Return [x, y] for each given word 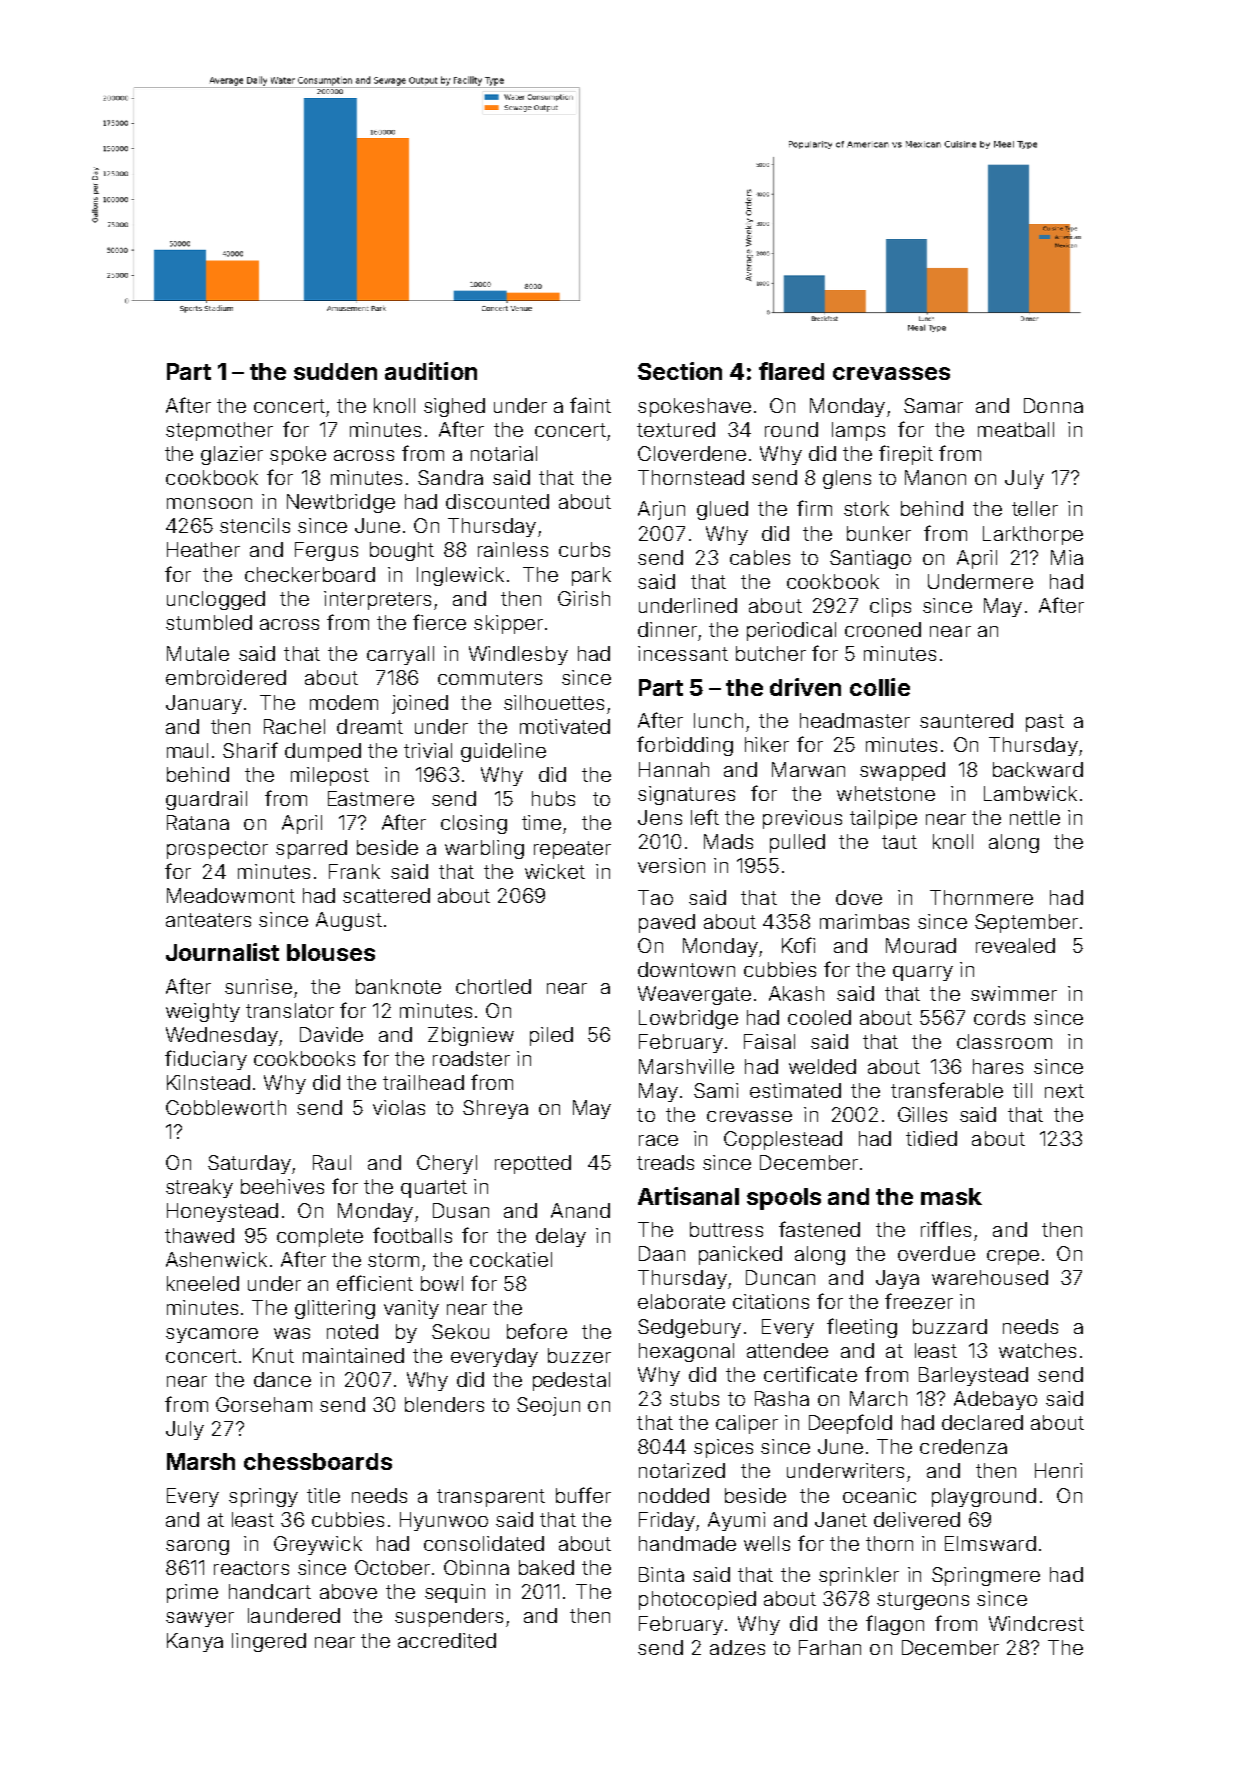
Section [680, 371]
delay [561, 1237]
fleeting [862, 1328]
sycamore [212, 1335]
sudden [335, 371]
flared [791, 371]
